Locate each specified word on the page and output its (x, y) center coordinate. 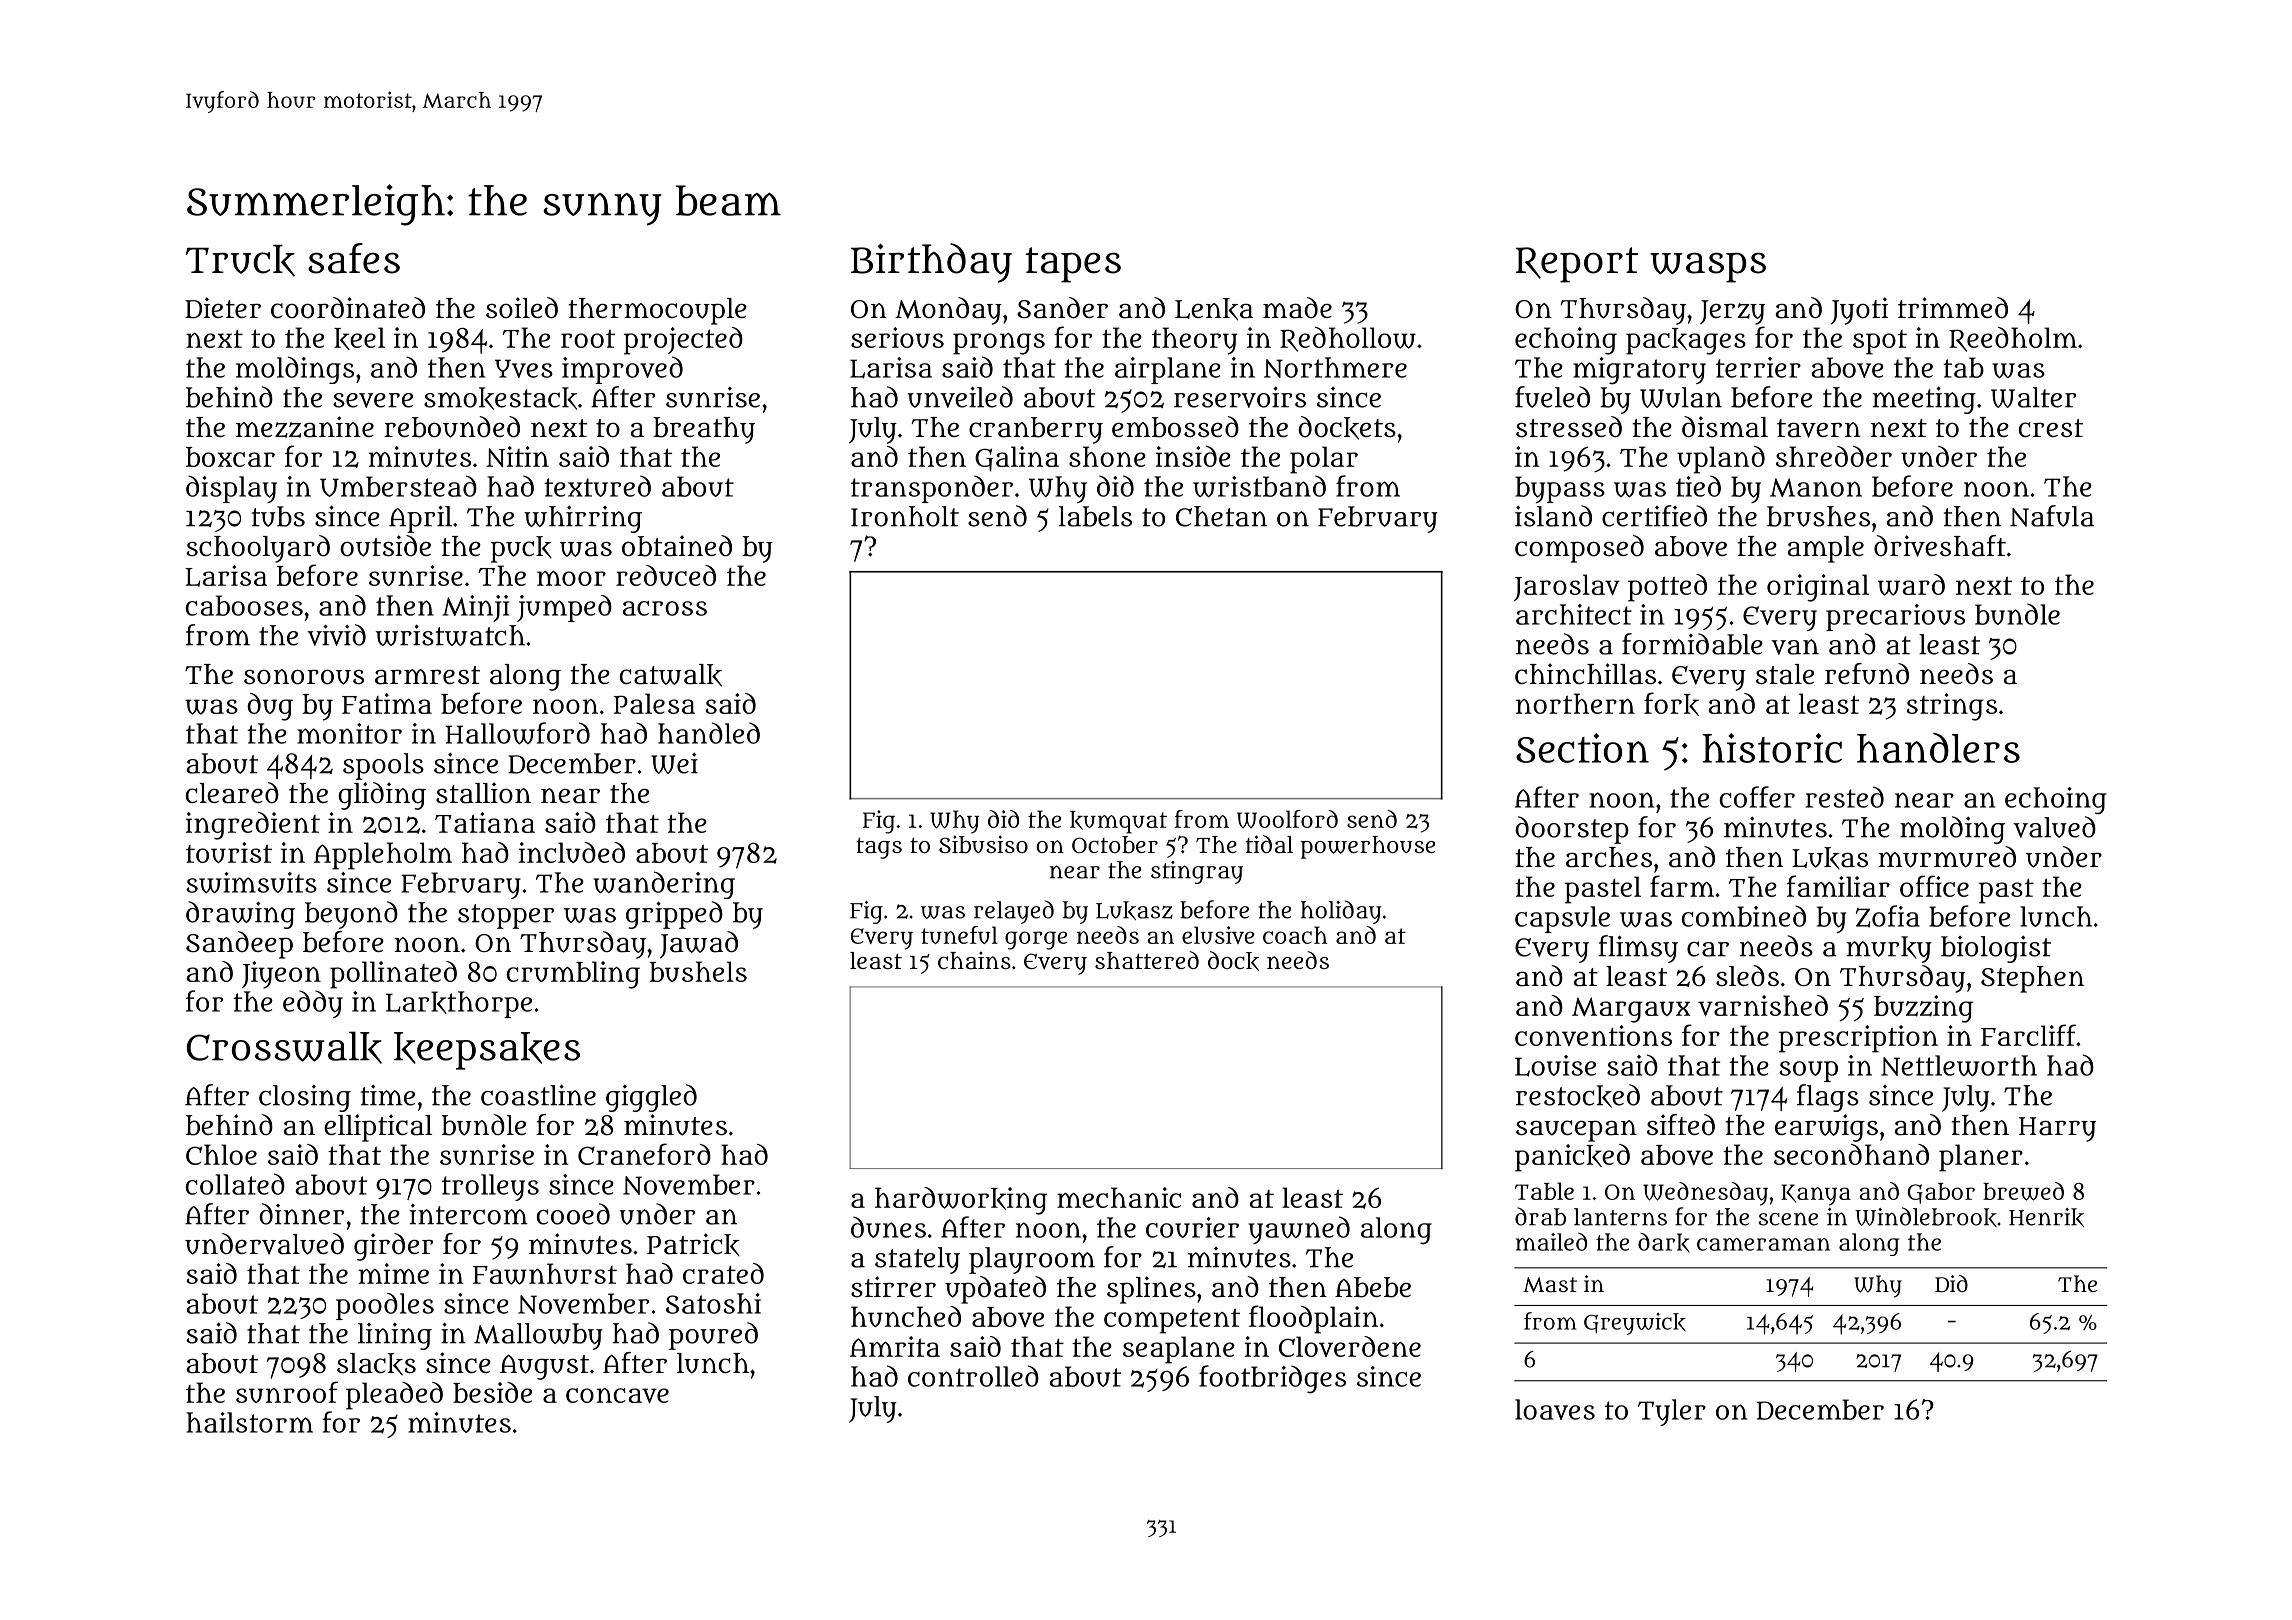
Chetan (1221, 516)
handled (709, 733)
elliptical (378, 1128)
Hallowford (518, 733)
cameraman (1763, 1244)
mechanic (1119, 1197)
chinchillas (1585, 674)
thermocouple (657, 311)
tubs (278, 516)
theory (1195, 341)
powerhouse (1367, 847)
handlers (1938, 748)
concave (617, 1395)
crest (2051, 428)
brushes (1818, 516)
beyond (351, 915)
